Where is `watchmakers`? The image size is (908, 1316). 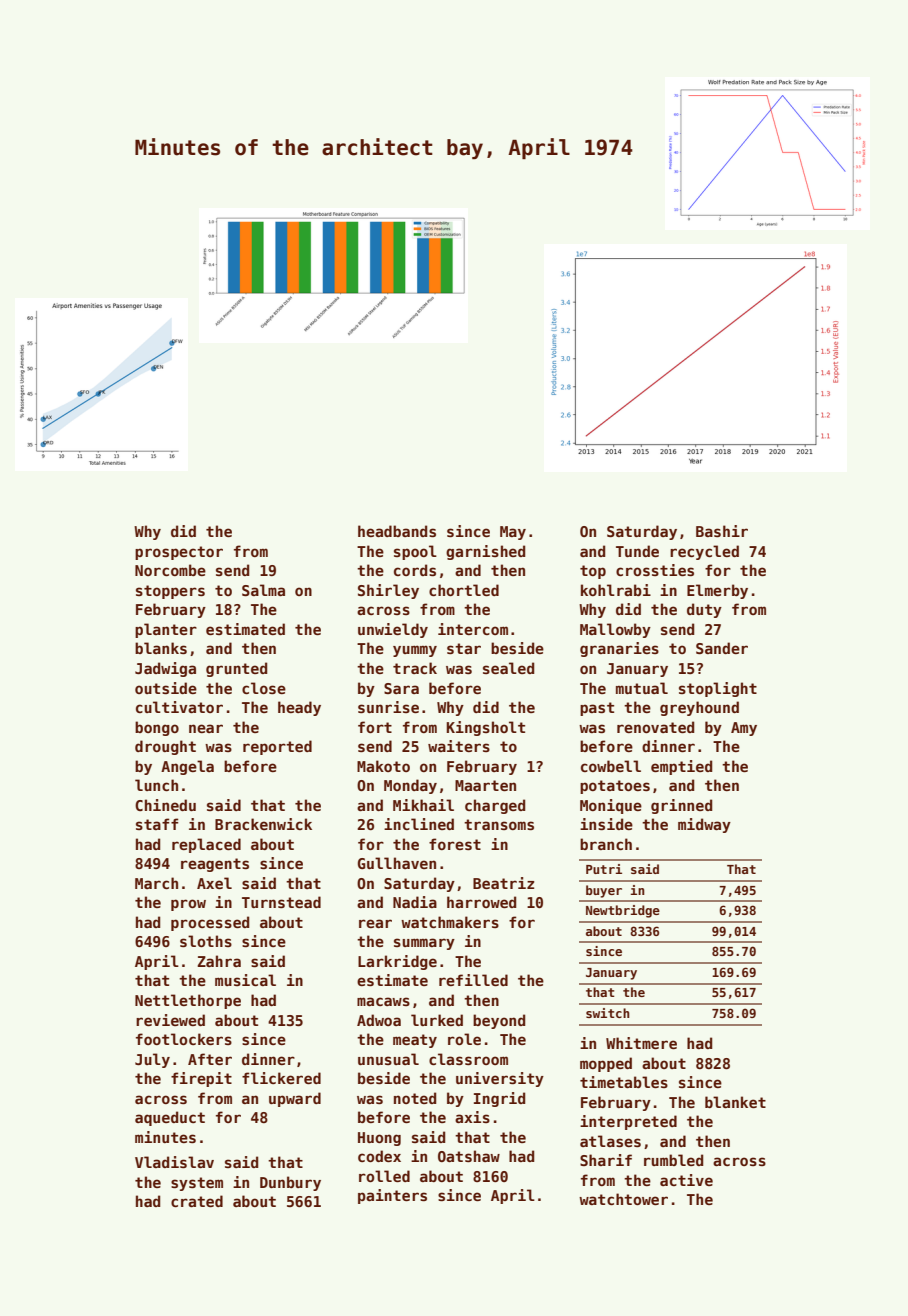 watchmakers is located at coordinates (450, 922).
